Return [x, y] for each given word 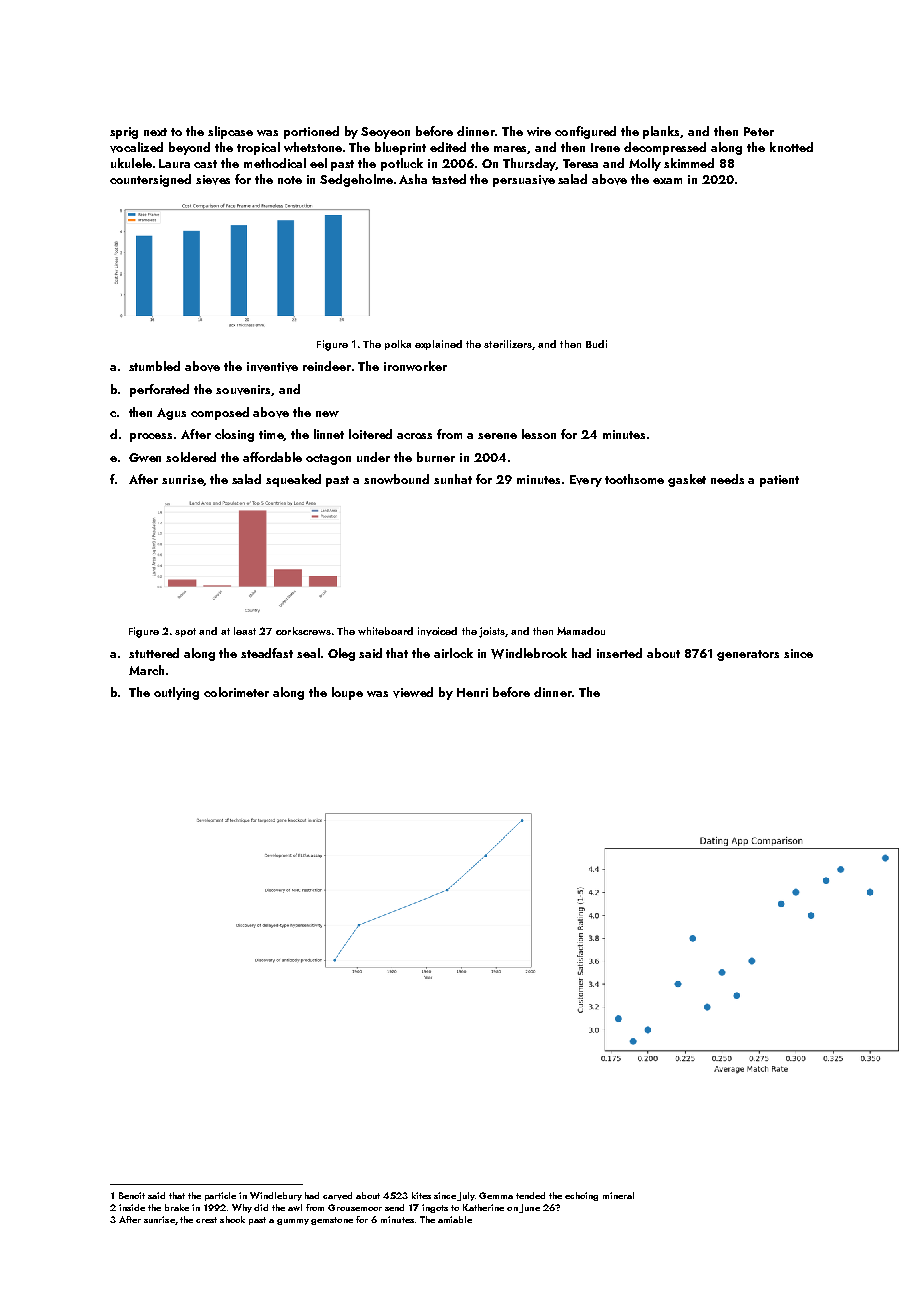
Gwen [145, 457]
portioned [311, 132]
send [394, 1207]
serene [497, 436]
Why [242, 1208]
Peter [759, 131]
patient [779, 481]
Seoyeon [385, 133]
